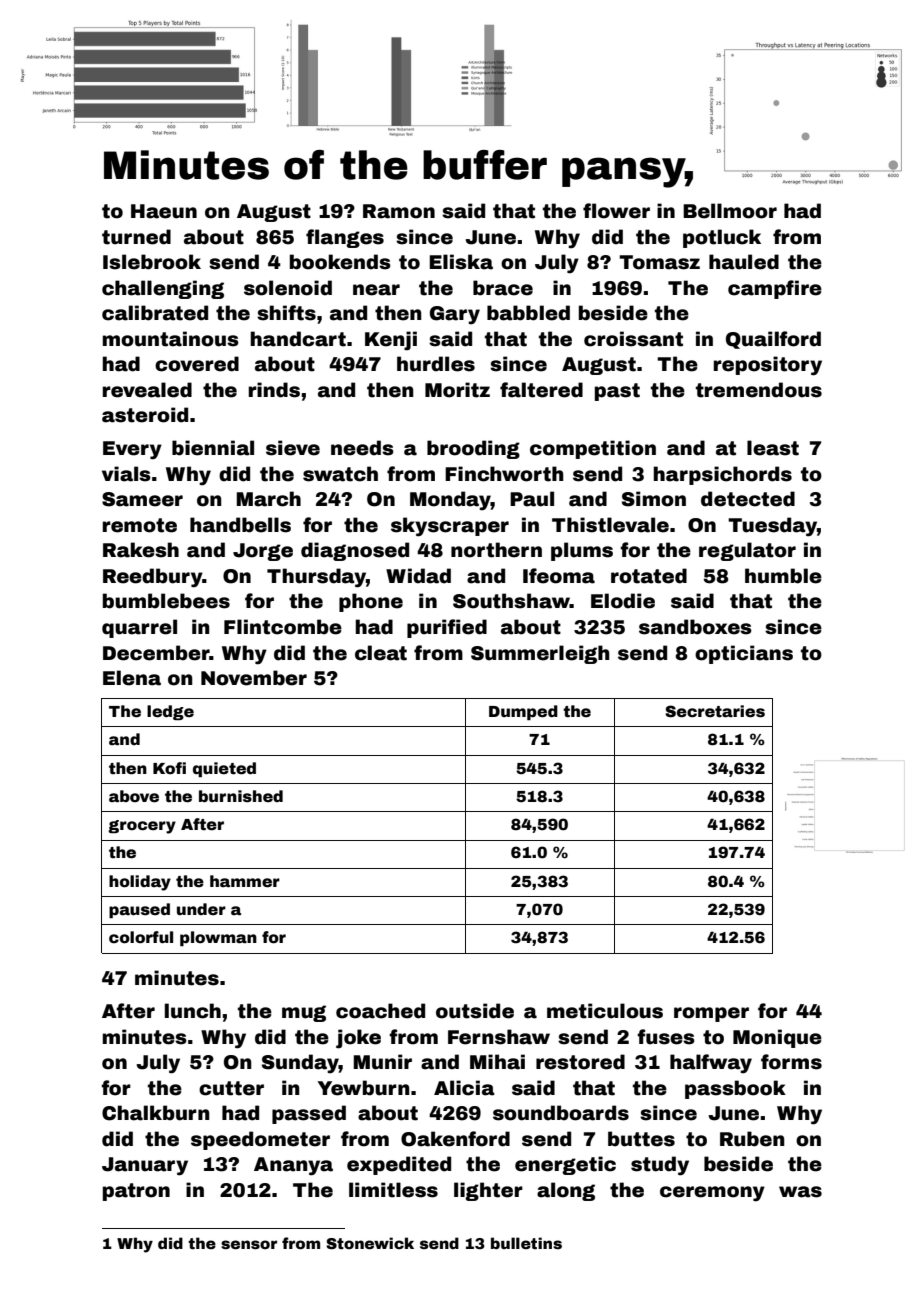  I want to click on restored, so click(580, 1062).
